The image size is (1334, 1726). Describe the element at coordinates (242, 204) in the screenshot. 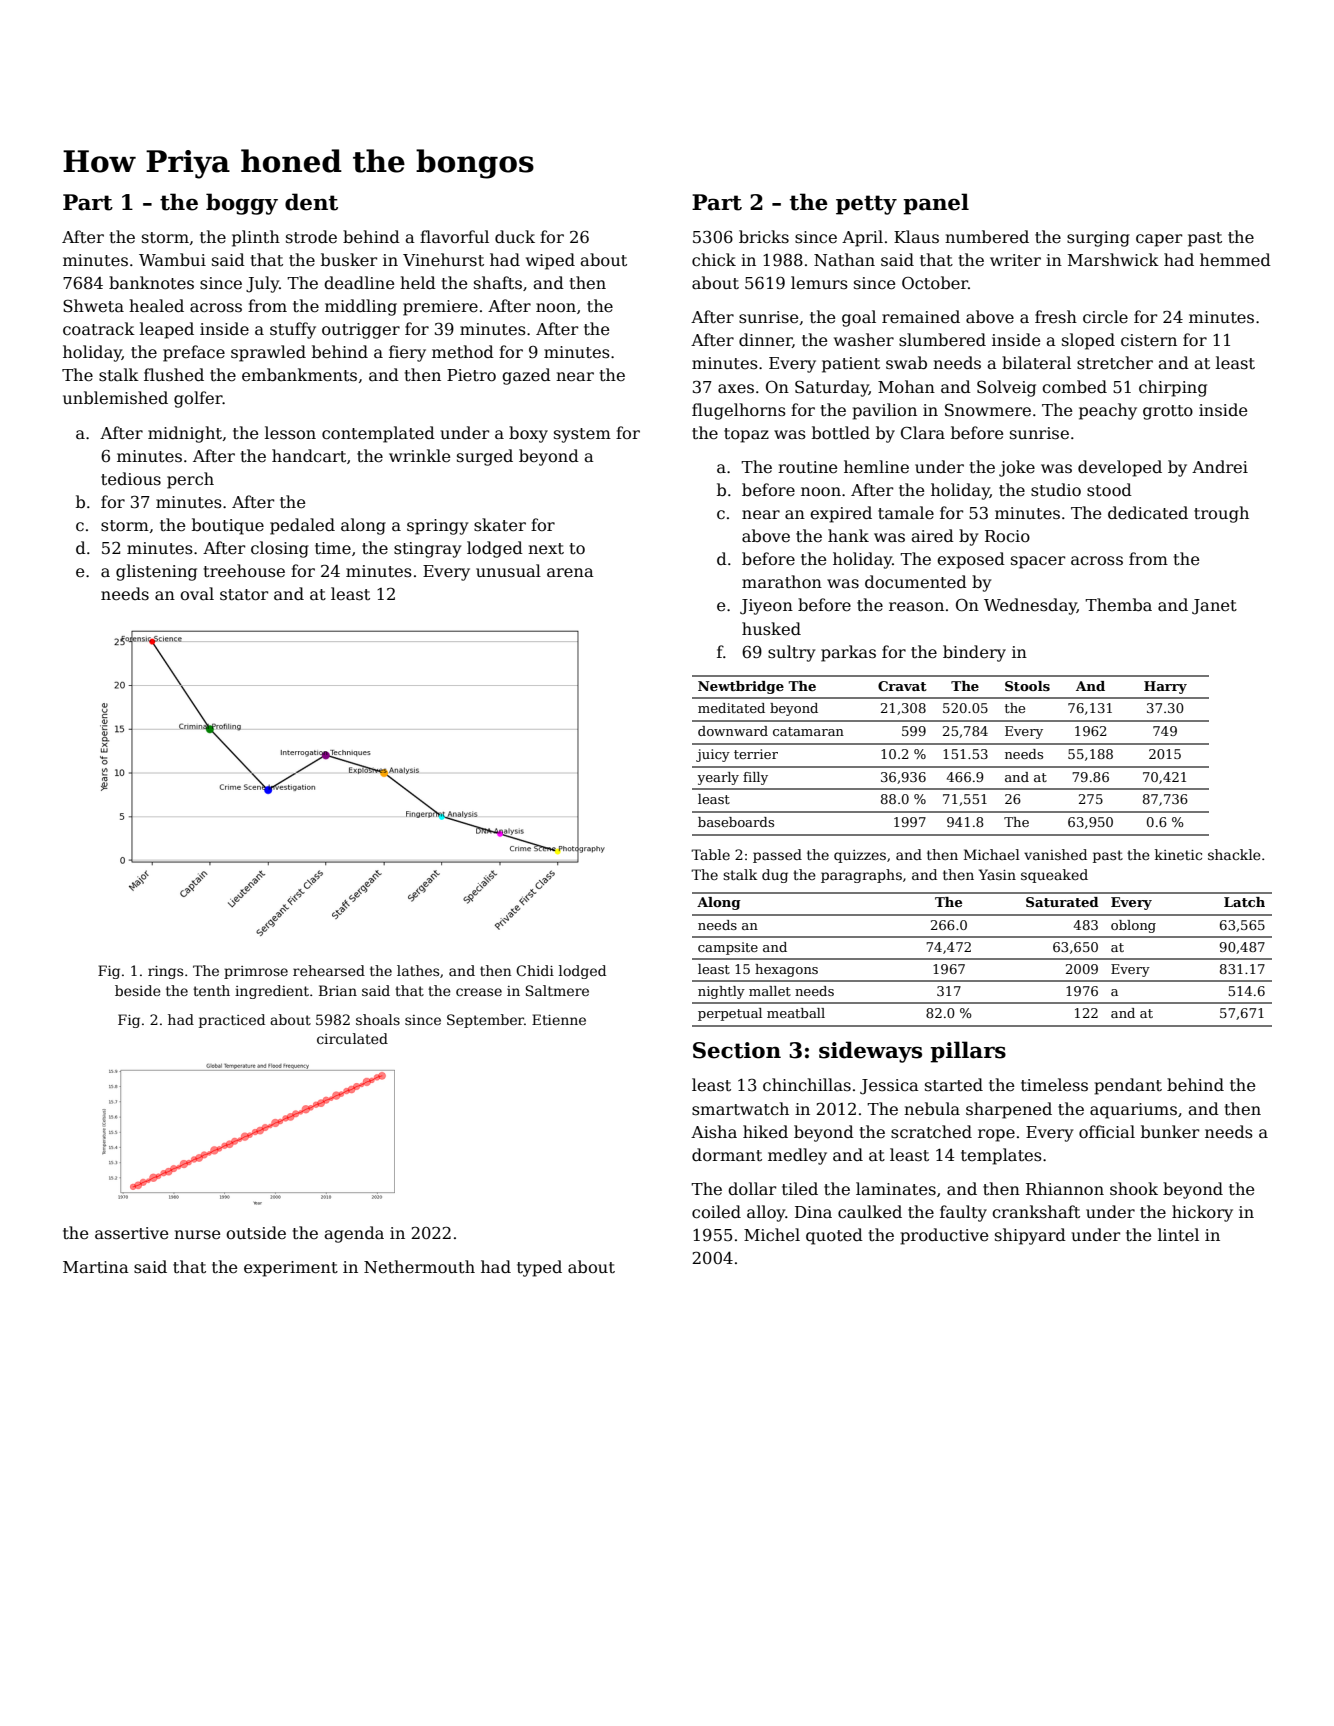

I see `boggy` at that location.
